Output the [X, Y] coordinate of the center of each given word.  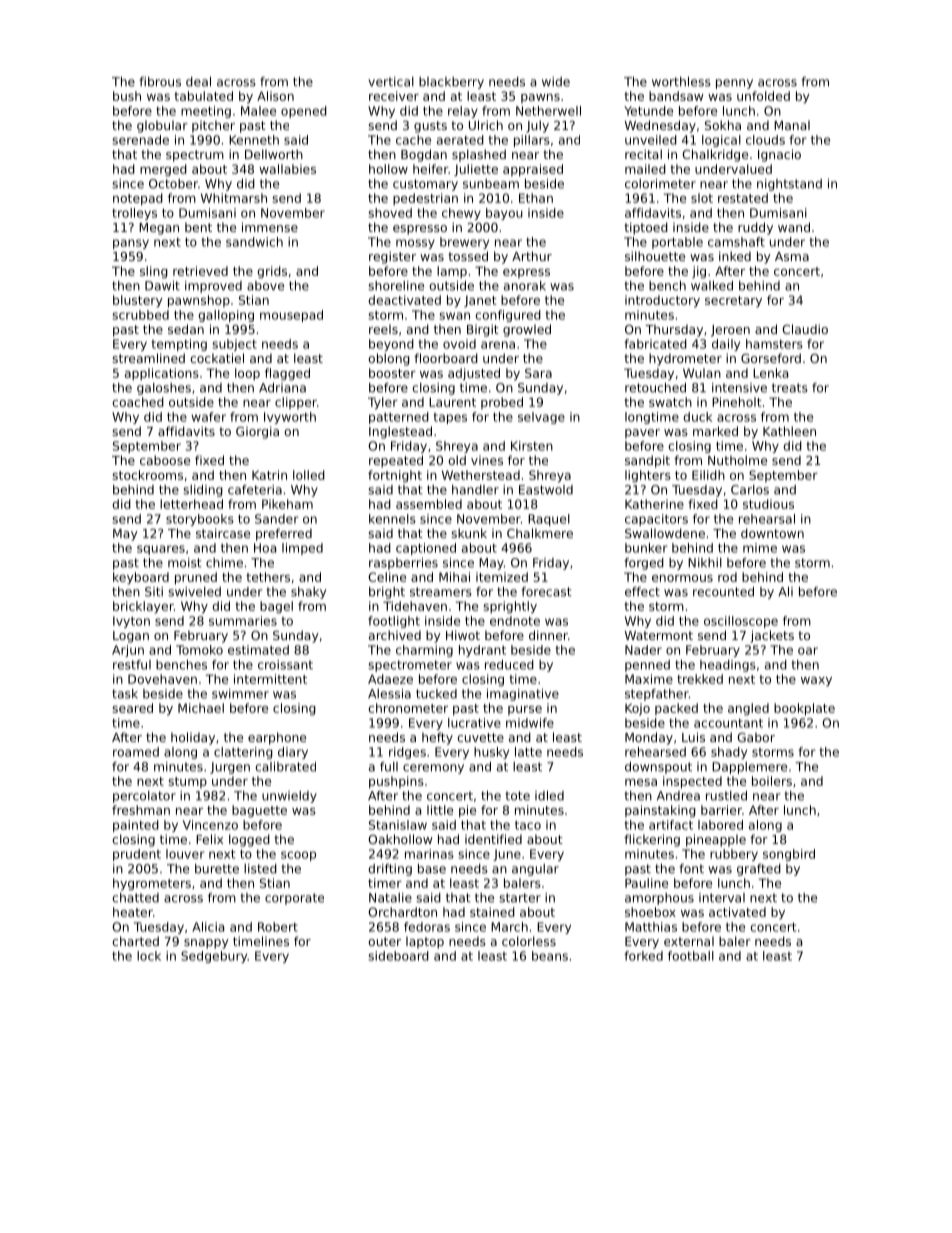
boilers [772, 781]
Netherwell [548, 111]
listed [260, 869]
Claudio [805, 329]
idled [549, 796]
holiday [193, 738]
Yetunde [648, 111]
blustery [138, 301]
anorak [525, 286]
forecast [546, 592]
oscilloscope [741, 622]
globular [162, 126]
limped [302, 549]
